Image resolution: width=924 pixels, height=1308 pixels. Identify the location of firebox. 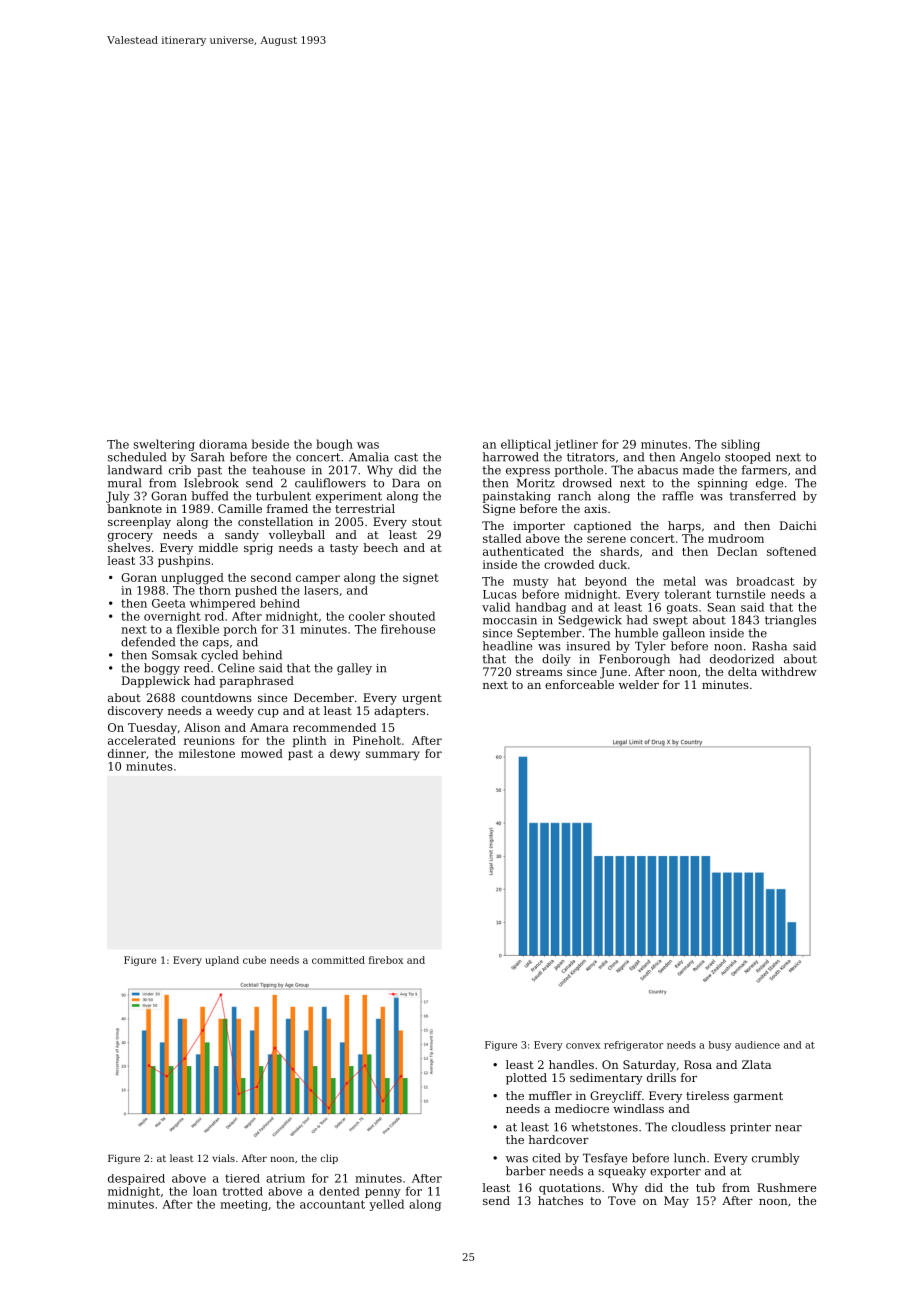
(386, 960).
